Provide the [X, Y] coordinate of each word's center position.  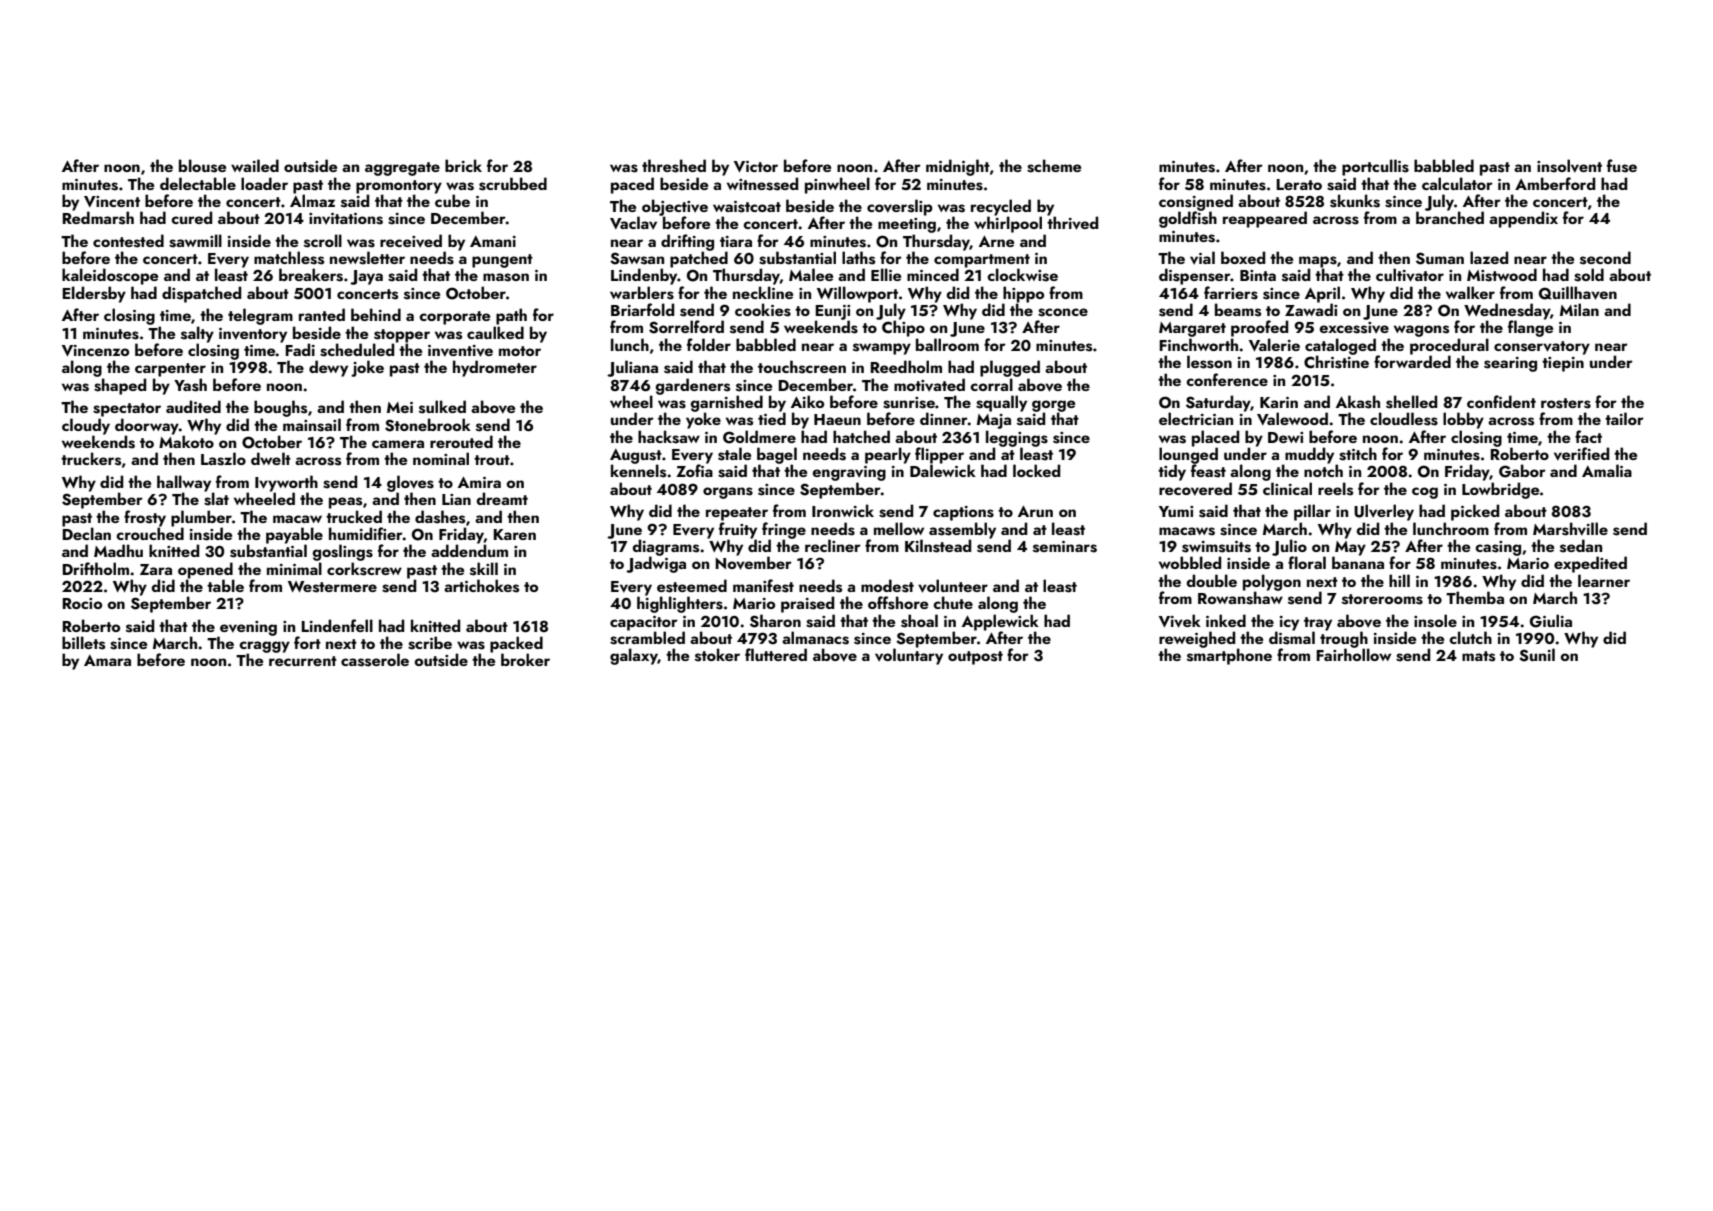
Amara [107, 660]
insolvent [1569, 166]
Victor [756, 166]
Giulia [1551, 621]
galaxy [634, 656]
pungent [502, 261]
